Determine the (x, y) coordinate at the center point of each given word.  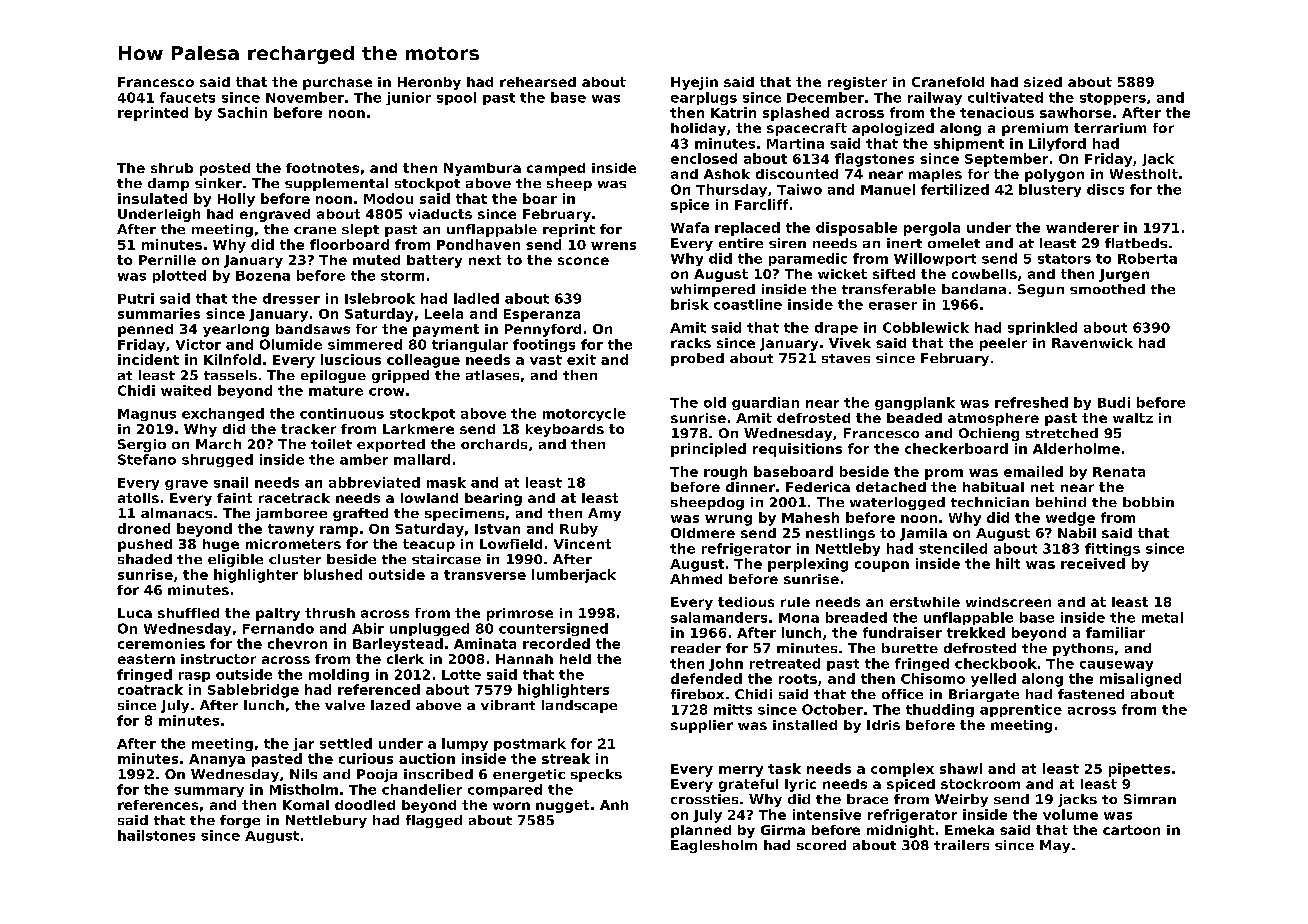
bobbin (1148, 502)
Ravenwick (1092, 343)
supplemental (336, 184)
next (485, 260)
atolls (138, 498)
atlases (492, 375)
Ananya (217, 760)
